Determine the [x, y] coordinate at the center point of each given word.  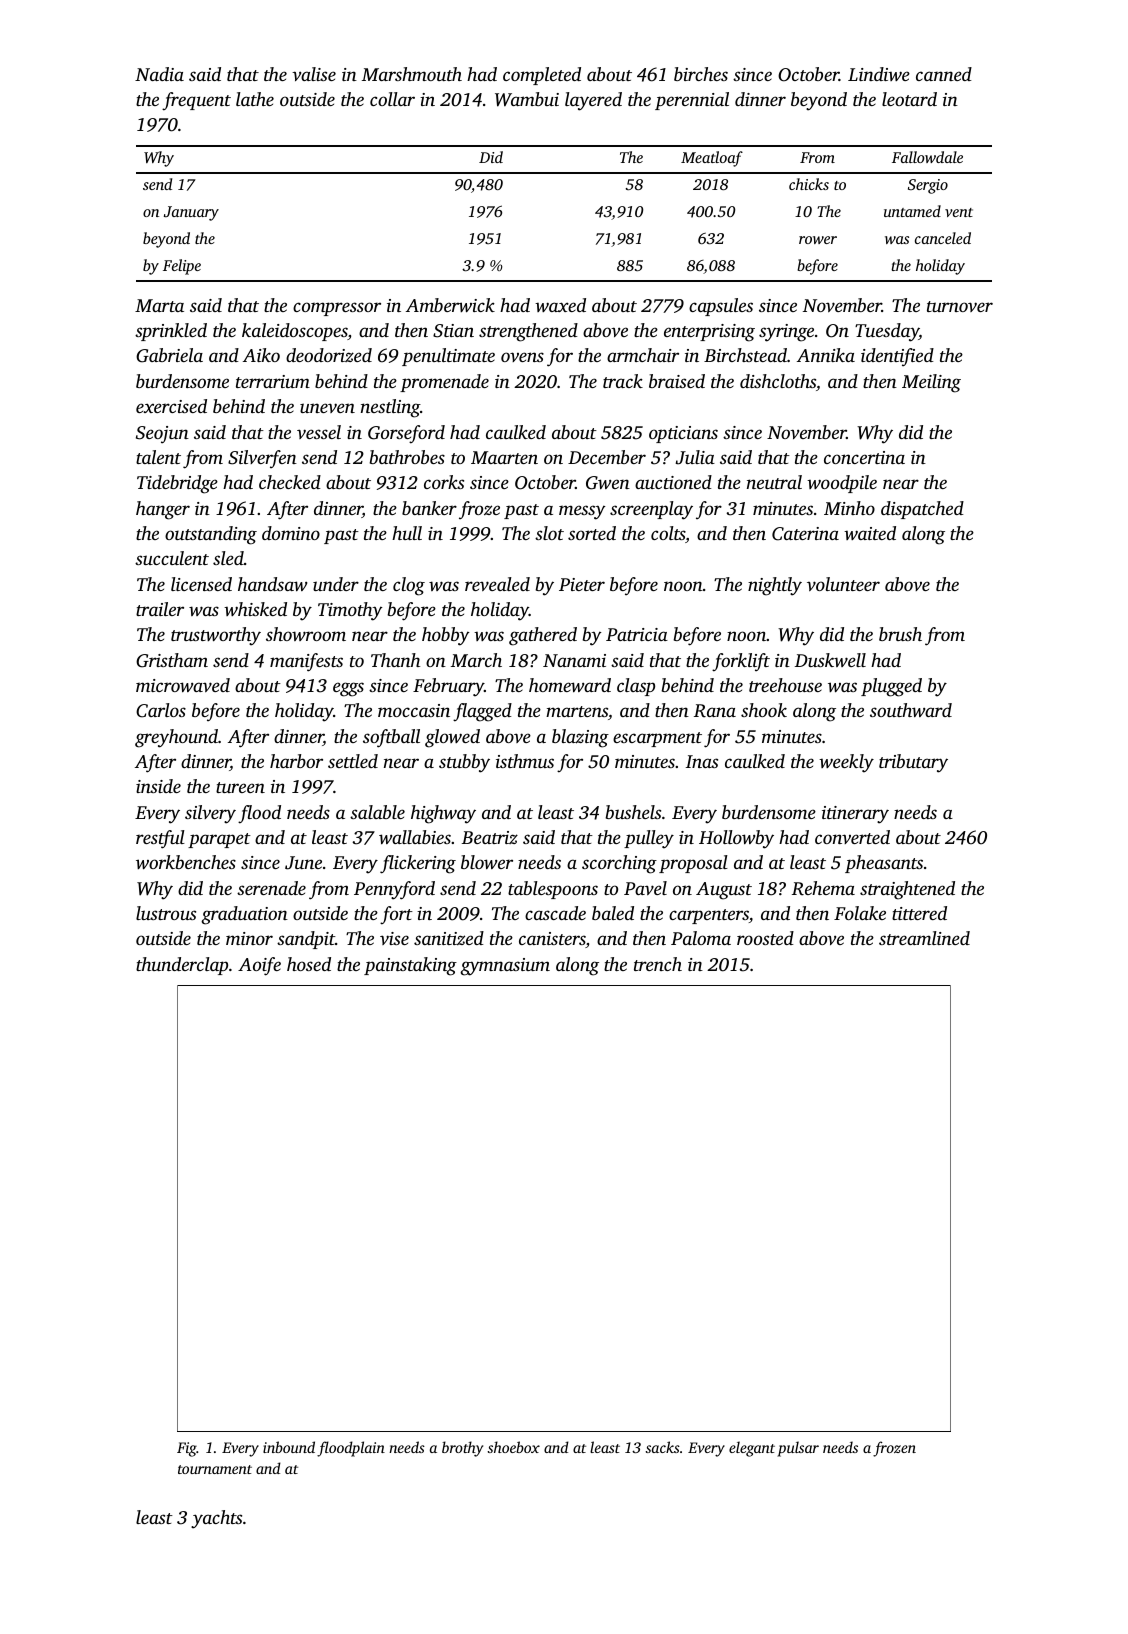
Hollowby [736, 839]
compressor [337, 309]
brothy [462, 1449]
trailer [160, 609]
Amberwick [450, 305]
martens [577, 711]
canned [944, 74]
